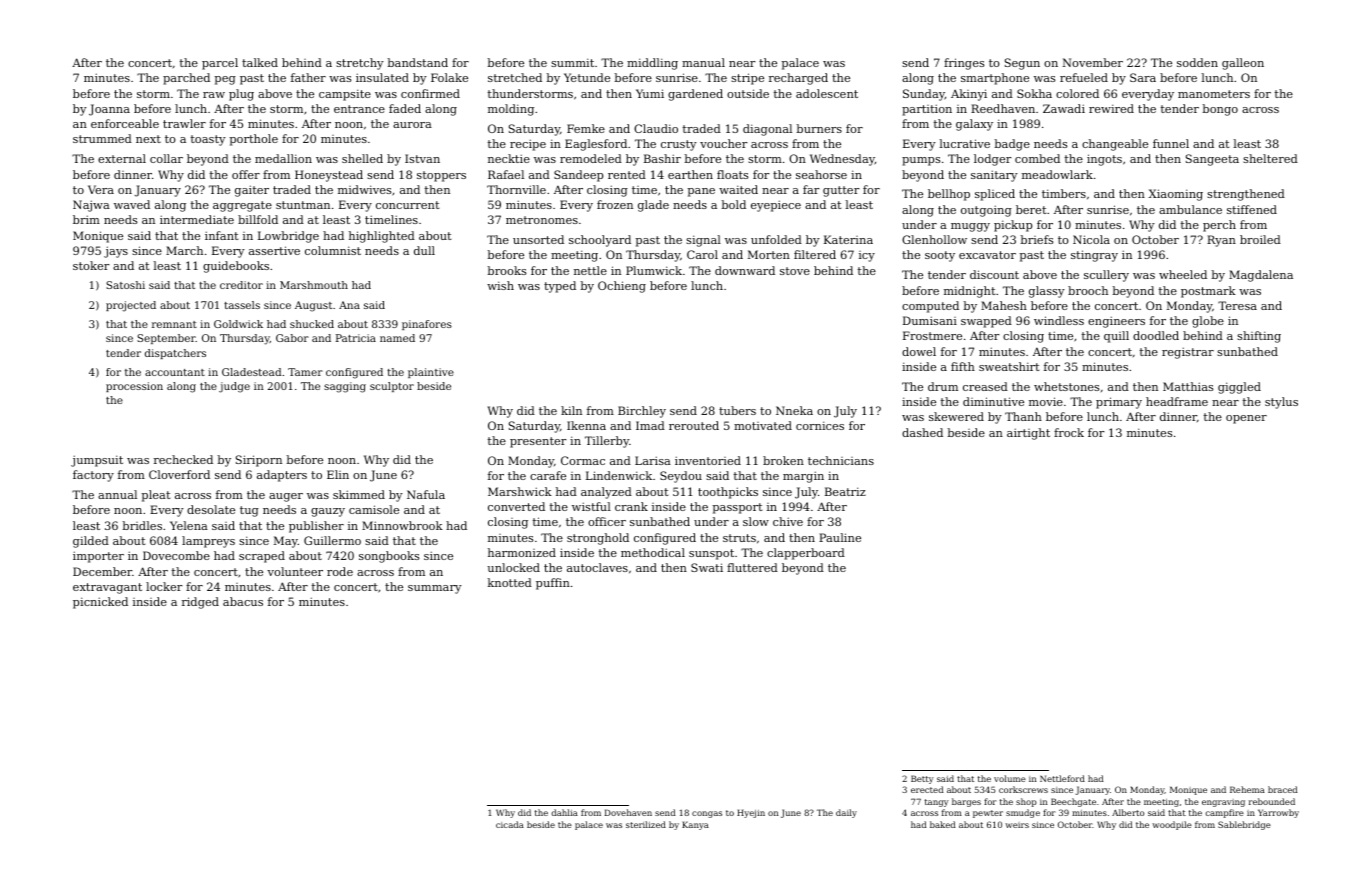  What do you see at coordinates (260, 62) in the page?
I see `talked` at bounding box center [260, 62].
